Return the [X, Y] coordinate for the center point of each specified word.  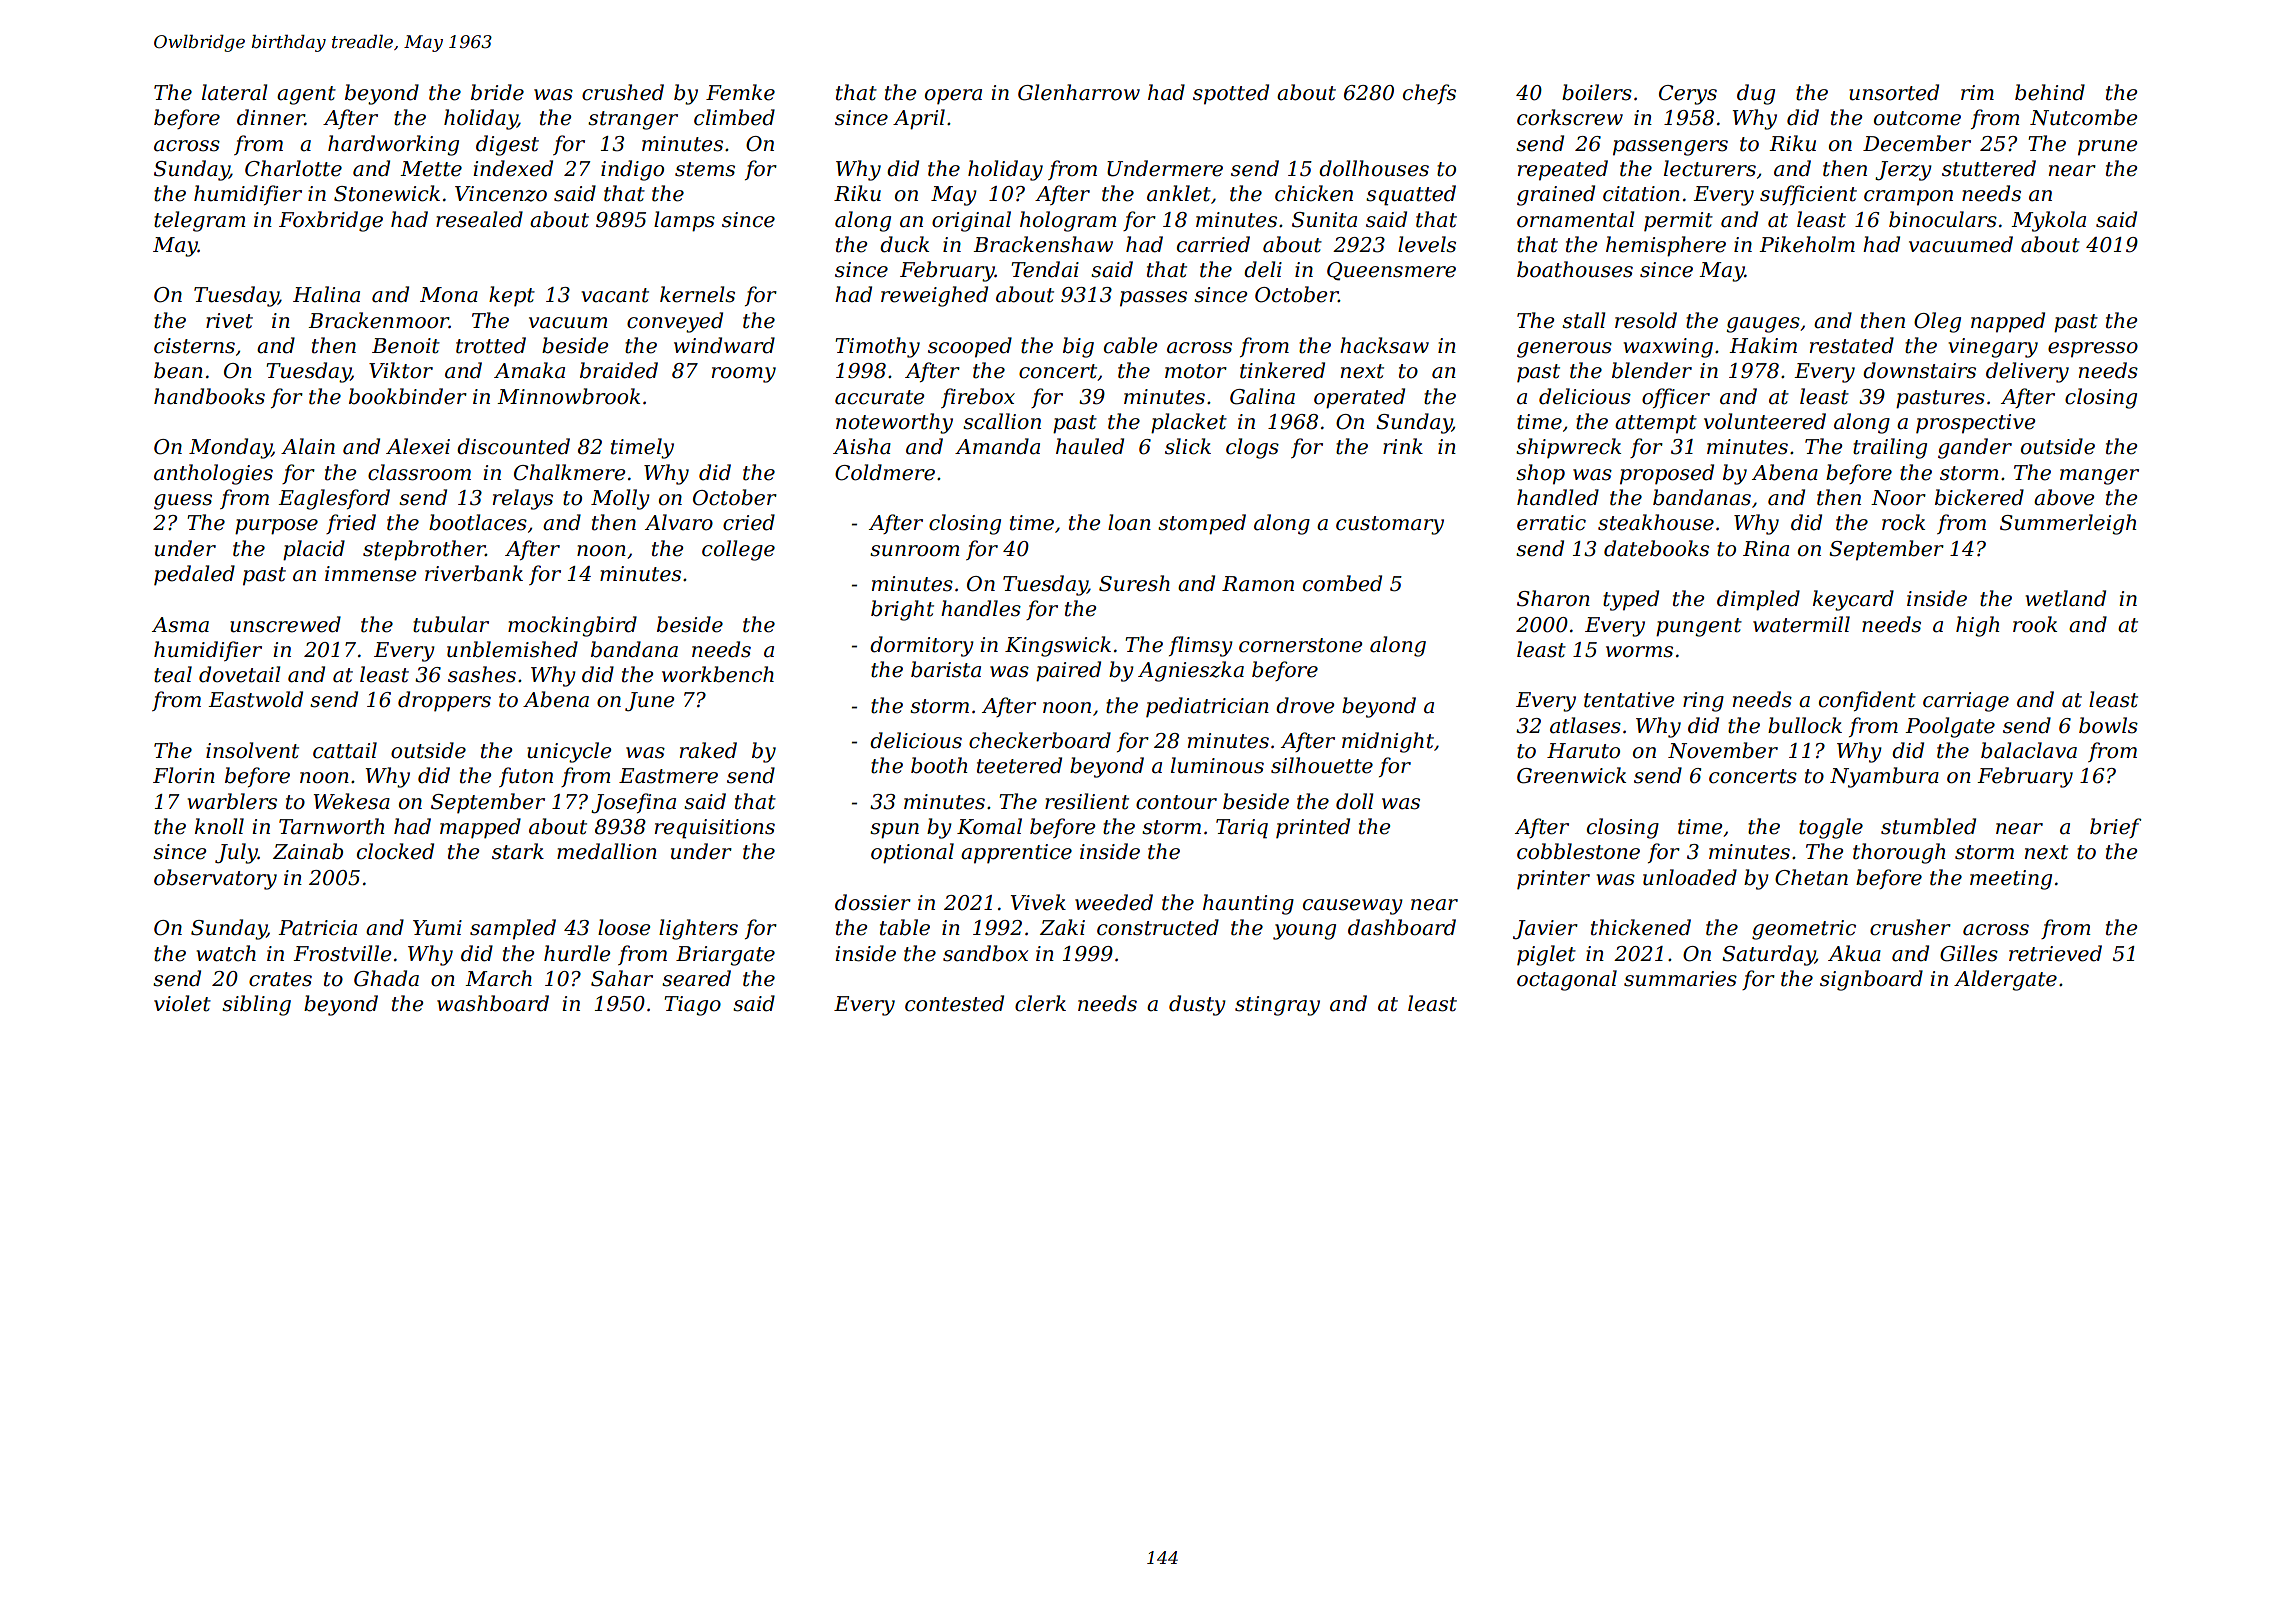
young [1304, 932]
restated [1852, 345]
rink [1403, 446]
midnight [1388, 742]
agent [306, 95]
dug [1756, 94]
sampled [513, 929]
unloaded [1690, 877]
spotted [1231, 94]
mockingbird [572, 626]
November [1723, 750]
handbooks [209, 396]
